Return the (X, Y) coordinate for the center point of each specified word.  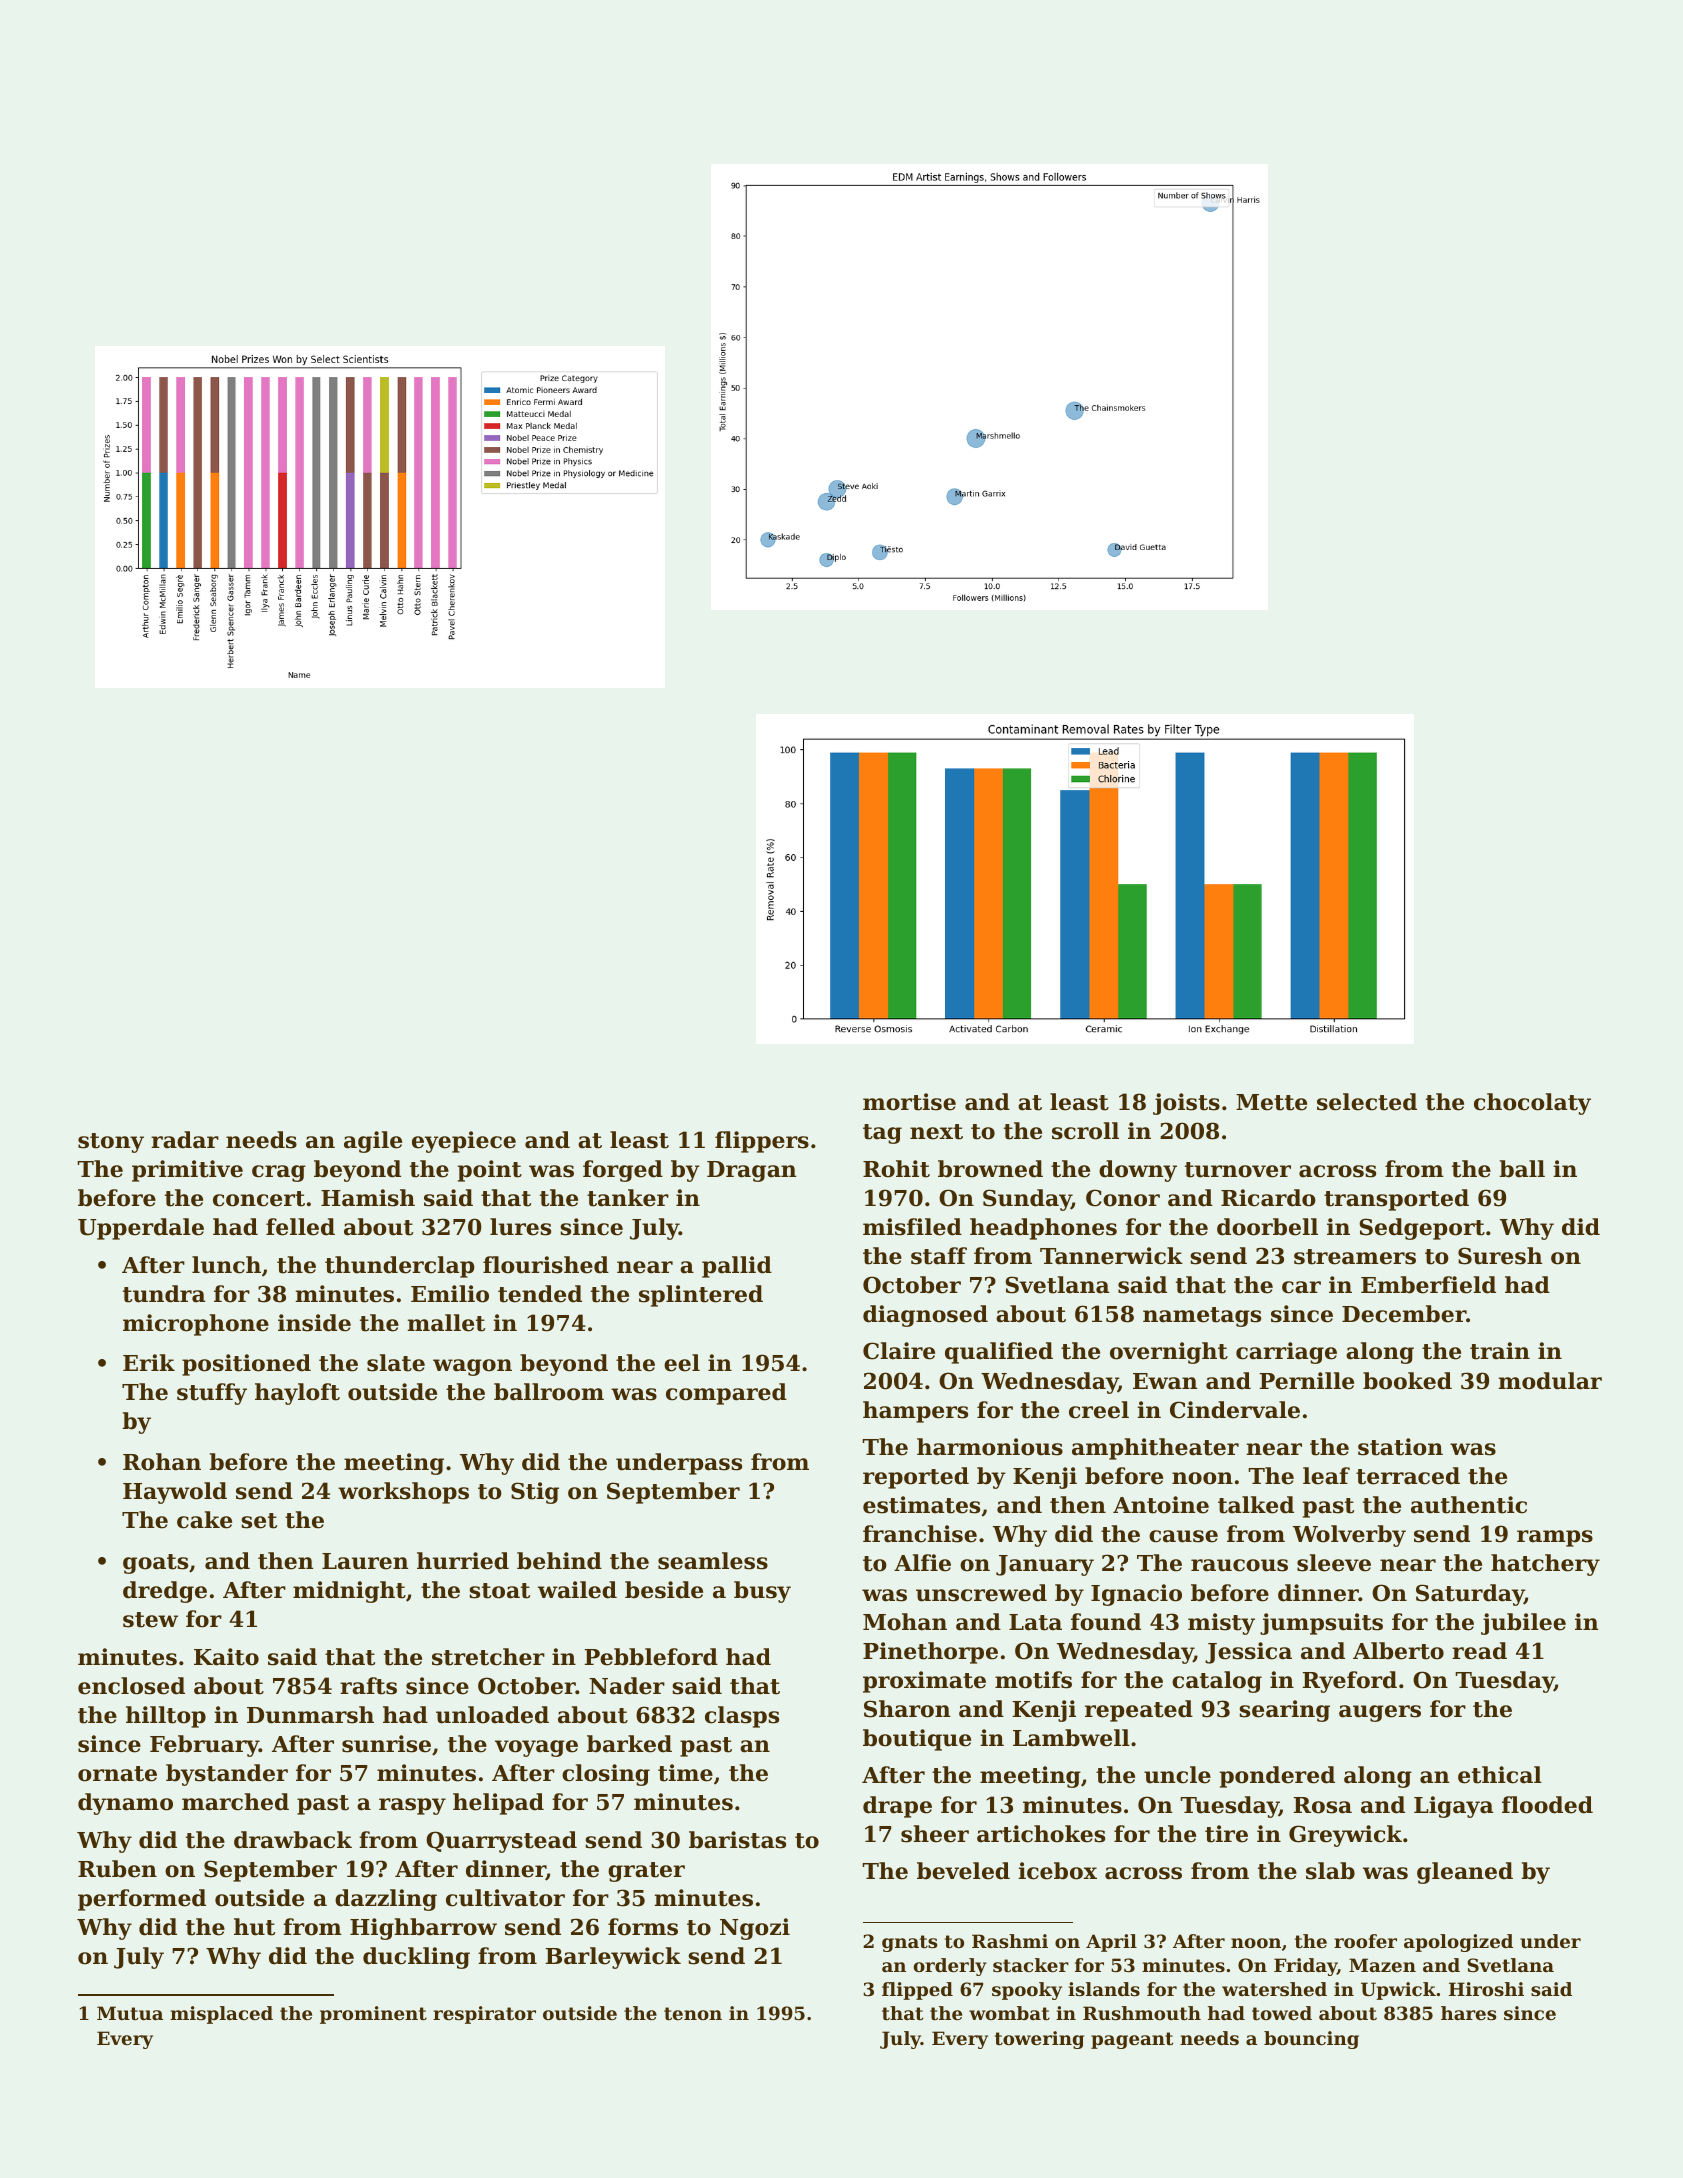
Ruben (117, 1869)
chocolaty (1532, 1104)
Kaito (226, 1657)
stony (111, 1143)
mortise (909, 1102)
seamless (713, 1561)
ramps (1555, 1538)
